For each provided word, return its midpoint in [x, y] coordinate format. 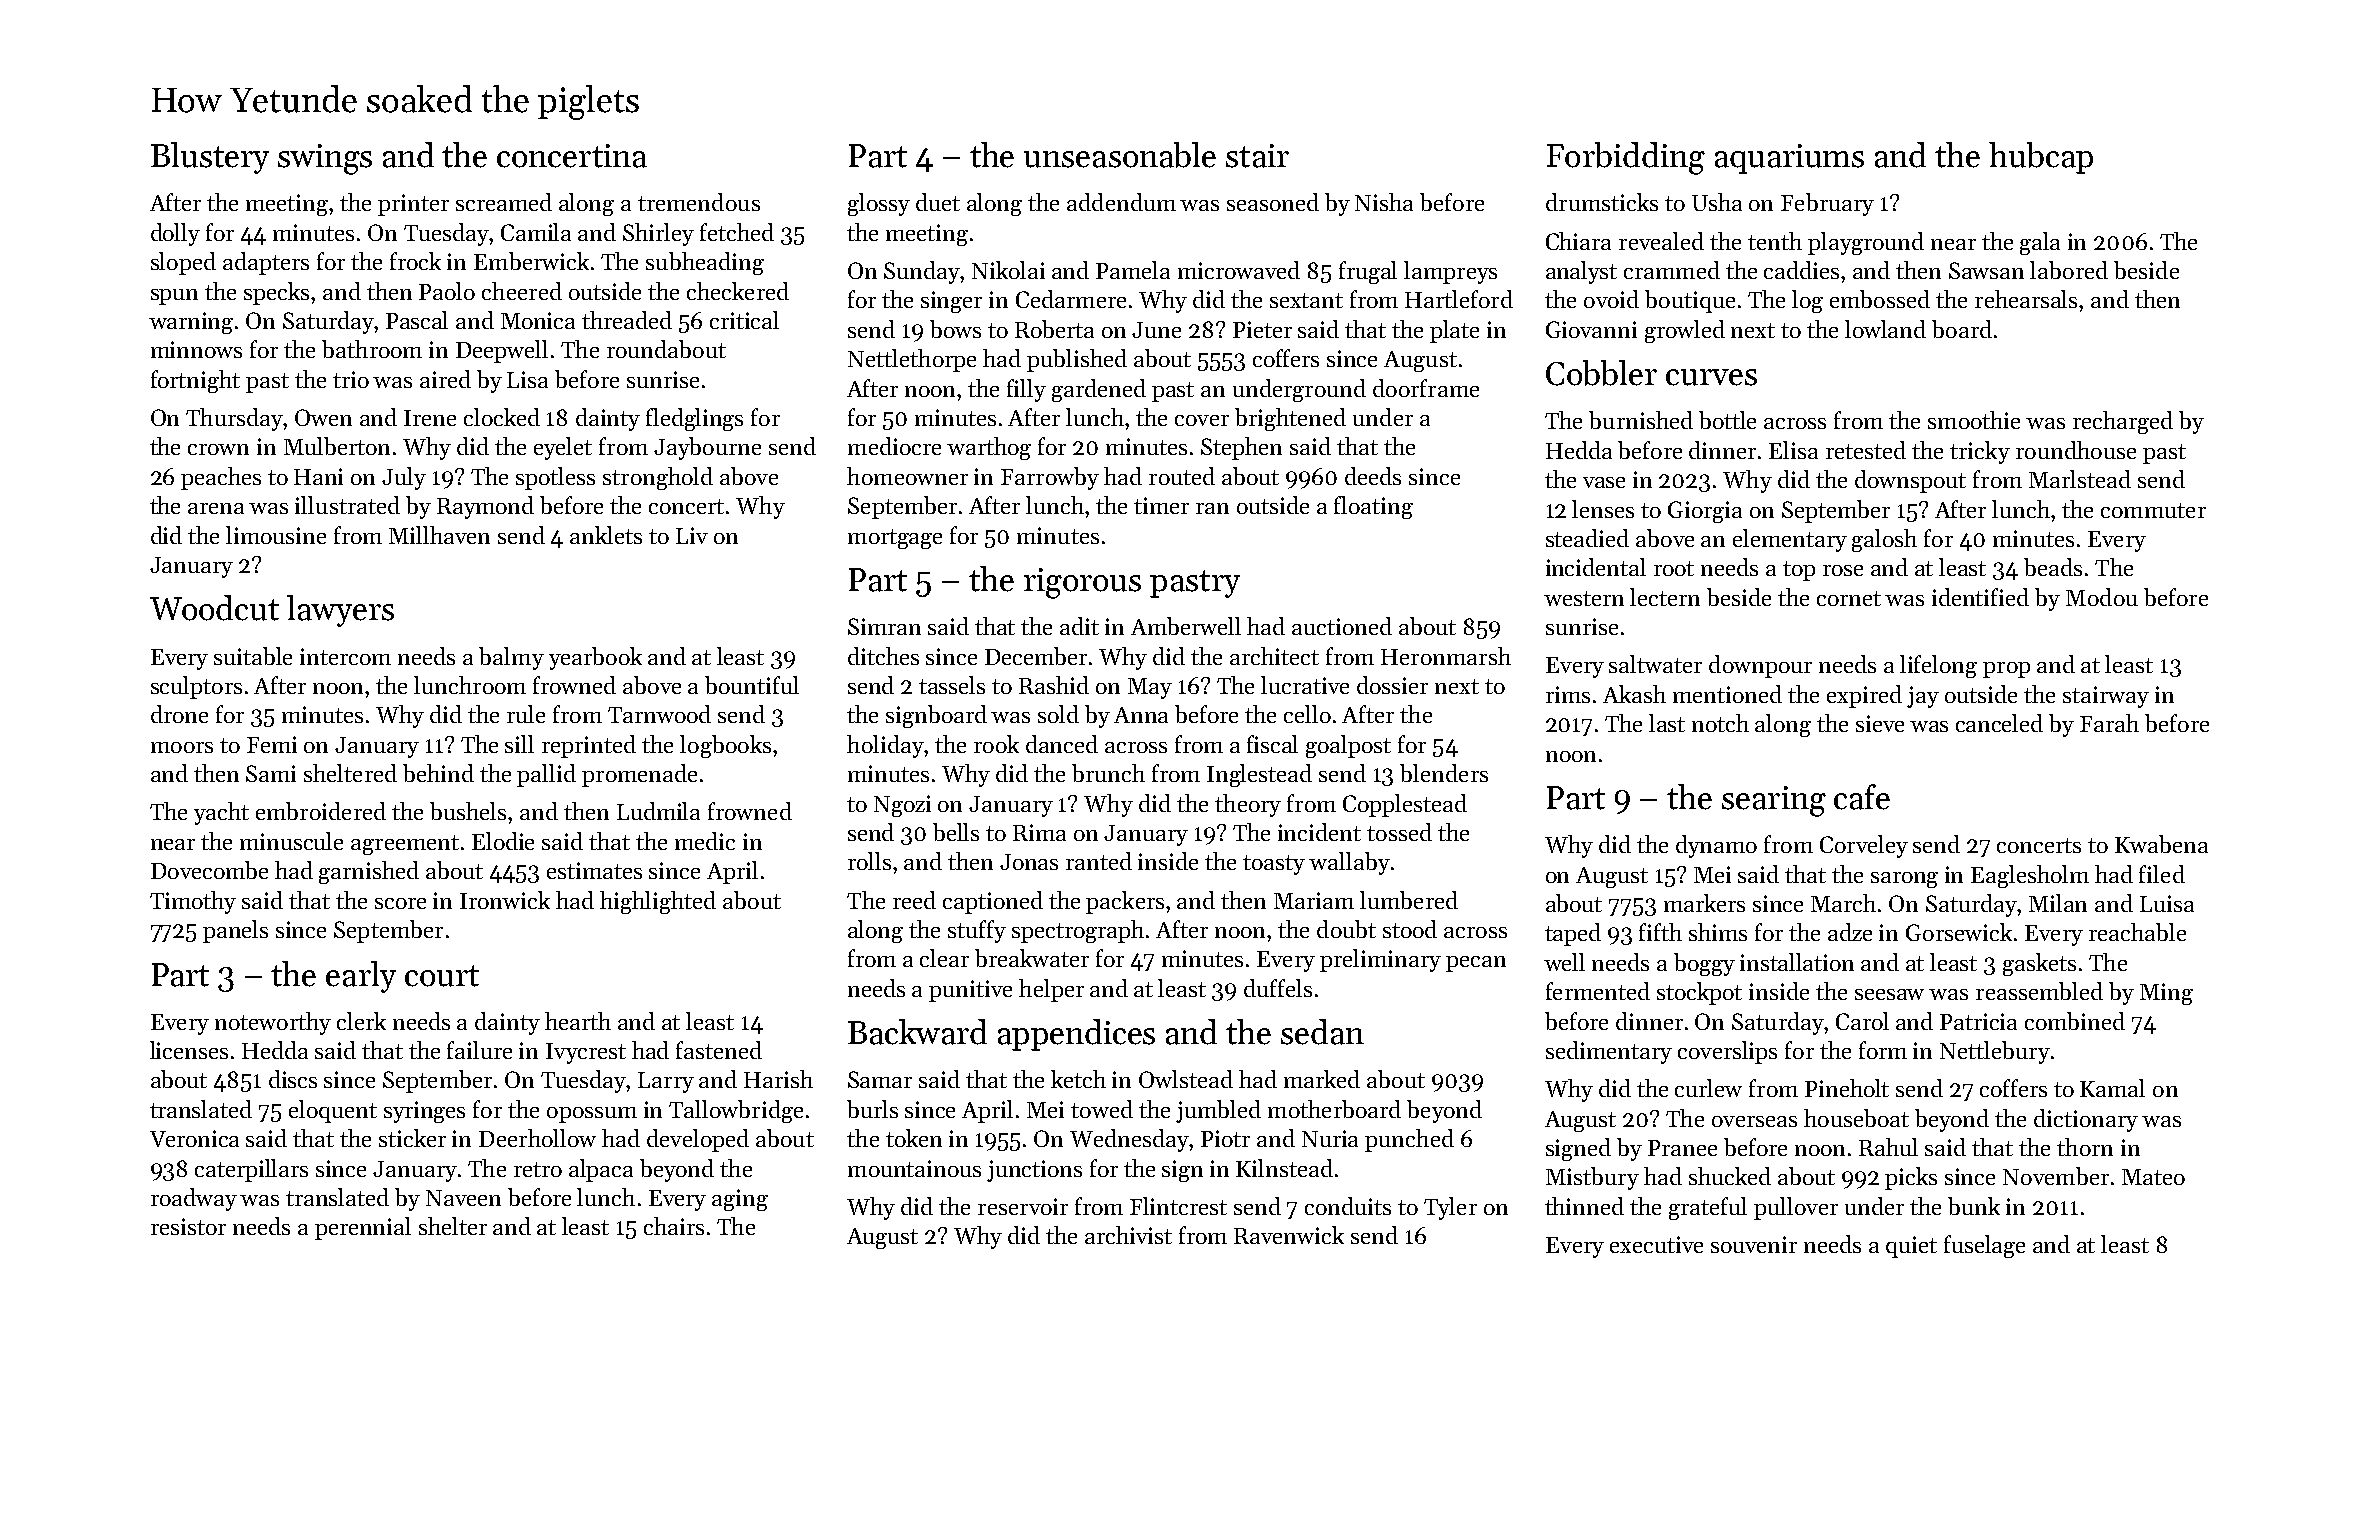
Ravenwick [1289, 1235]
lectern [1665, 597]
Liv [692, 535]
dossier [1392, 685]
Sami [271, 773]
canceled [1999, 723]
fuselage [1984, 1246]
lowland [1885, 329]
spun [174, 297]
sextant [1306, 300]
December [1036, 656]
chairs [674, 1226]
